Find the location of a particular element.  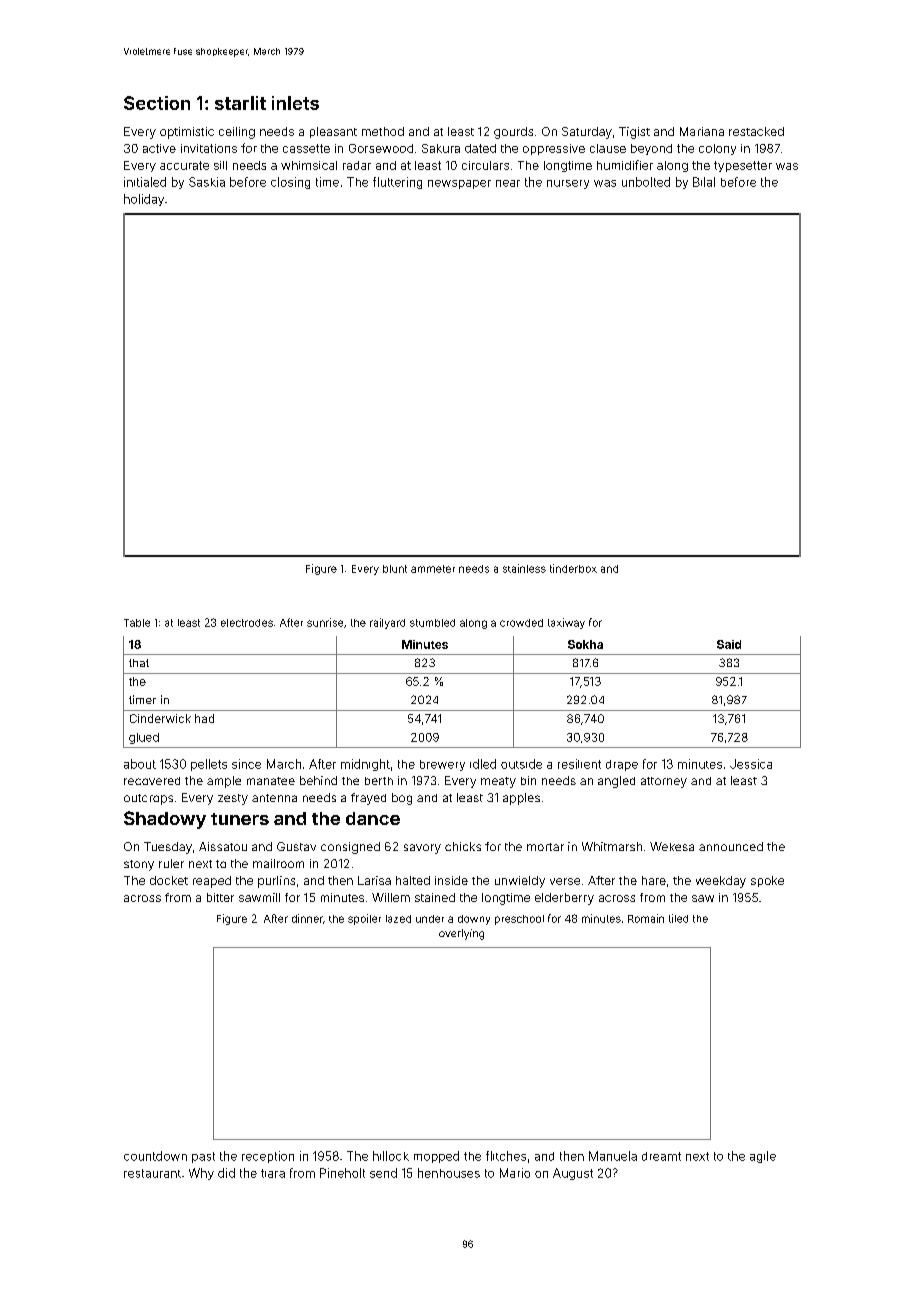

send is located at coordinates (383, 1173).
